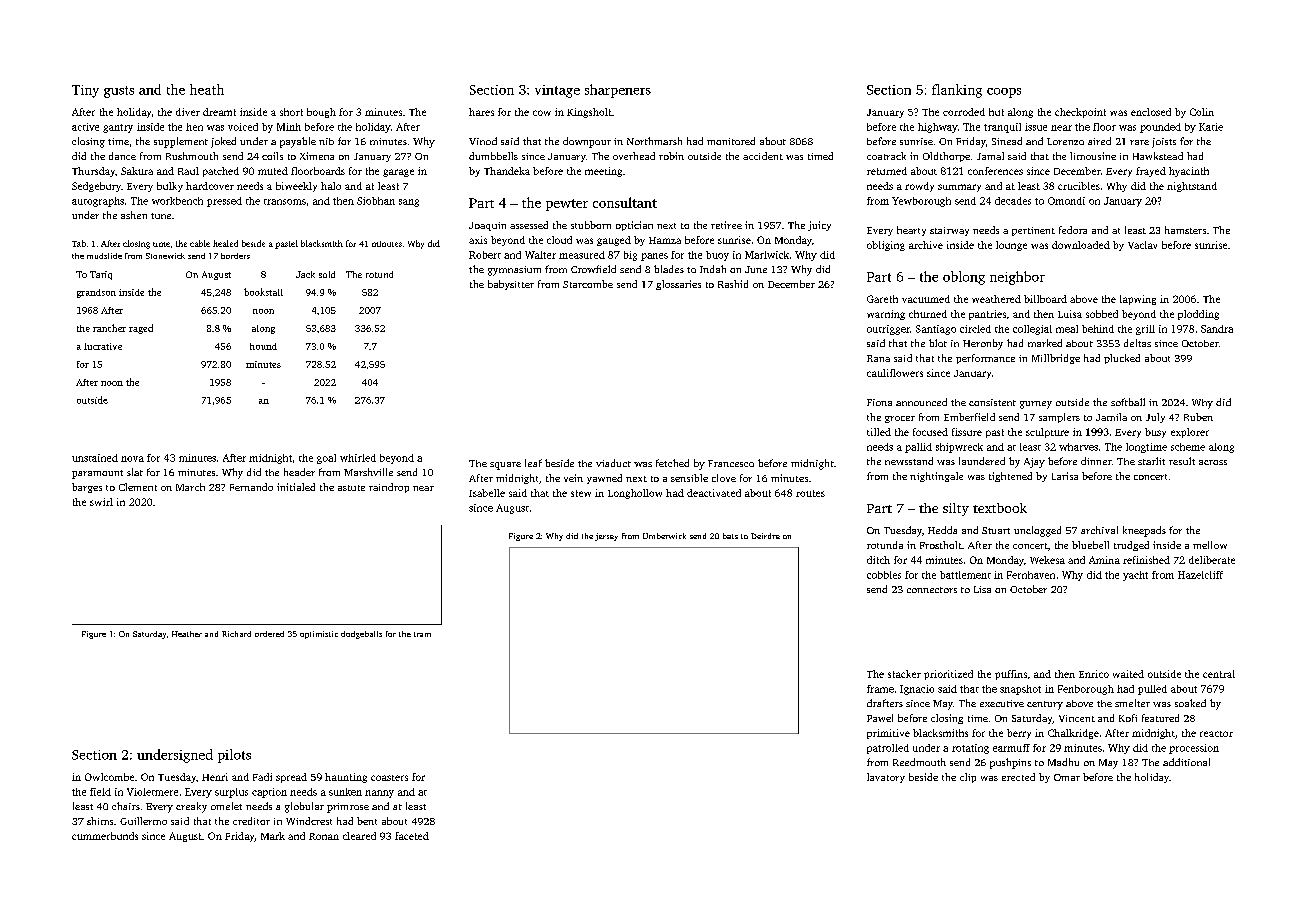  Describe the element at coordinates (358, 458) in the page. I see `whirled` at that location.
